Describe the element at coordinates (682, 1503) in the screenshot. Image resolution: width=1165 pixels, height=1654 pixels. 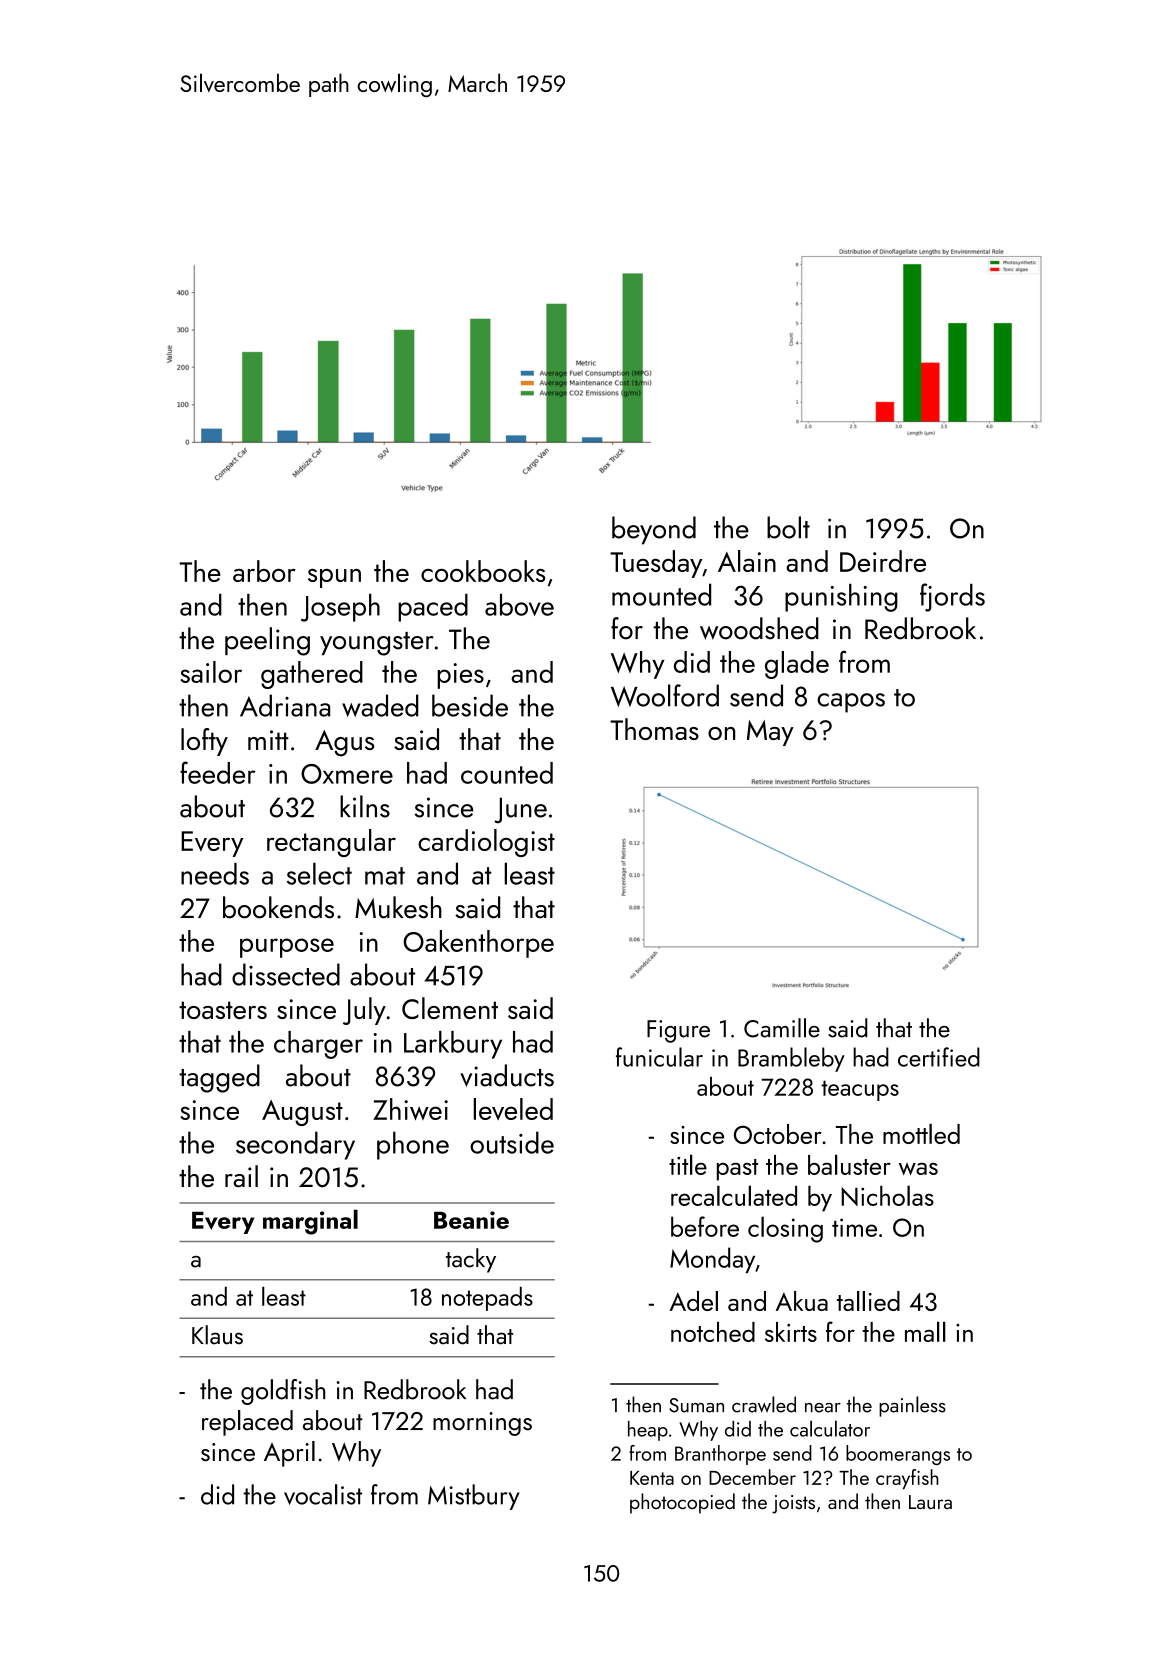
I see `photocopied` at that location.
